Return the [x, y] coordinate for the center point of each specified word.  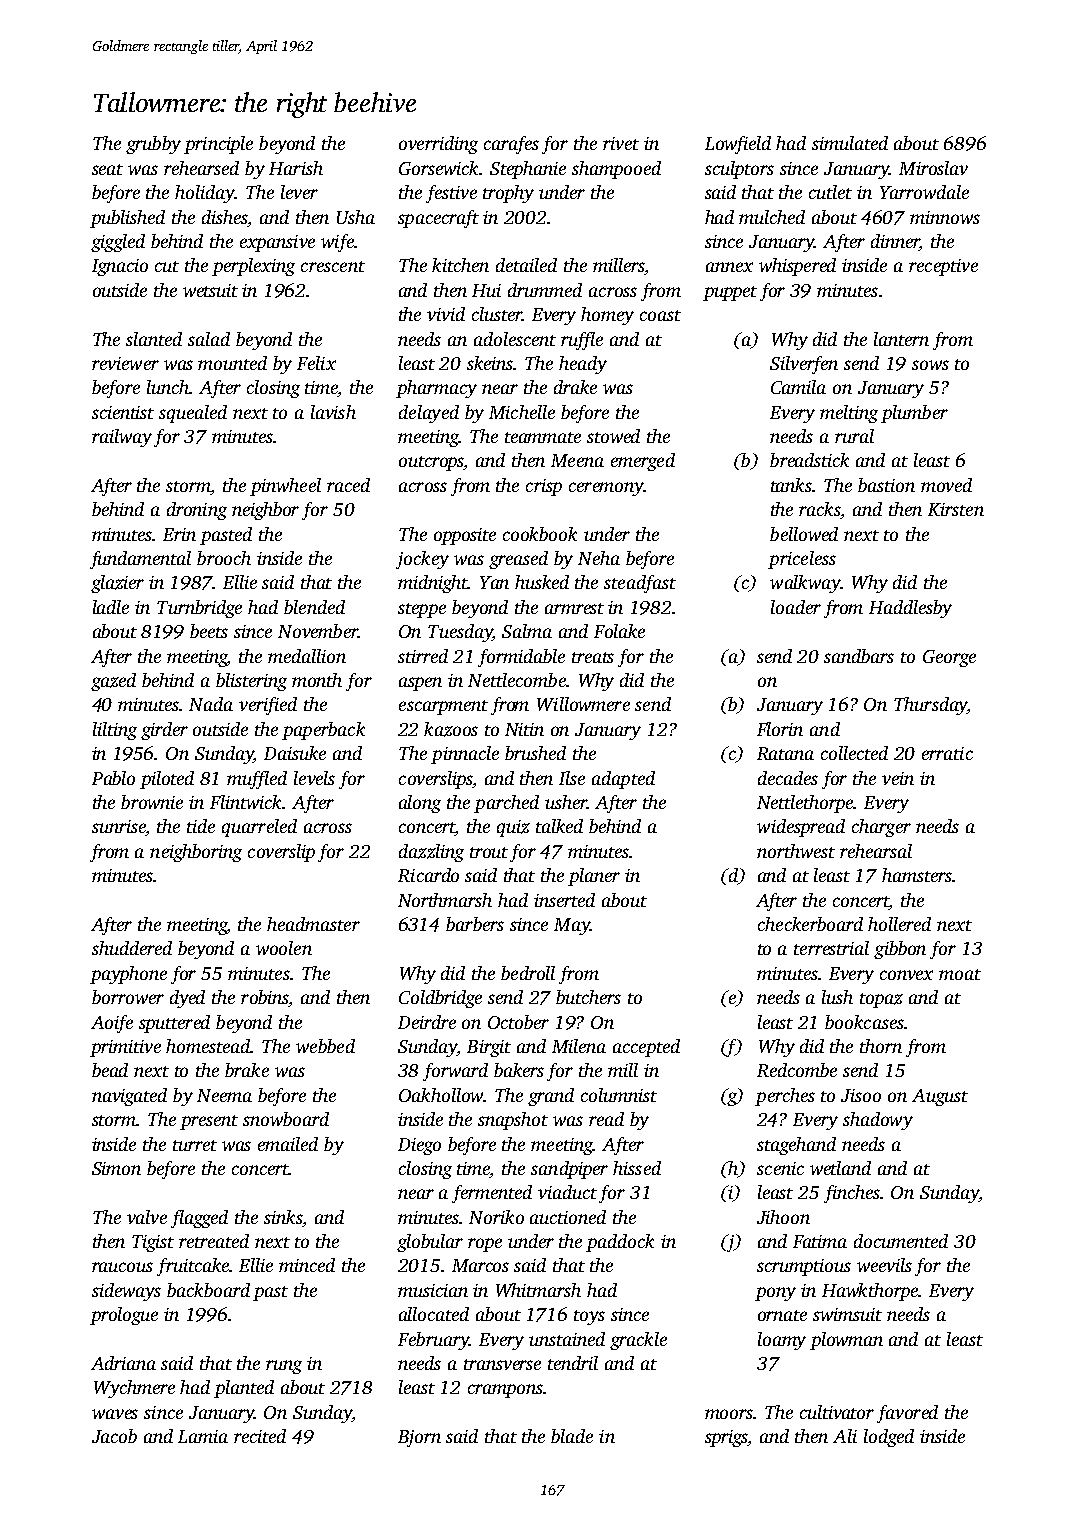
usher [566, 802]
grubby [153, 145]
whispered [797, 267]
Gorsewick [439, 168]
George [949, 658]
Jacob [114, 1436]
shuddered [132, 948]
